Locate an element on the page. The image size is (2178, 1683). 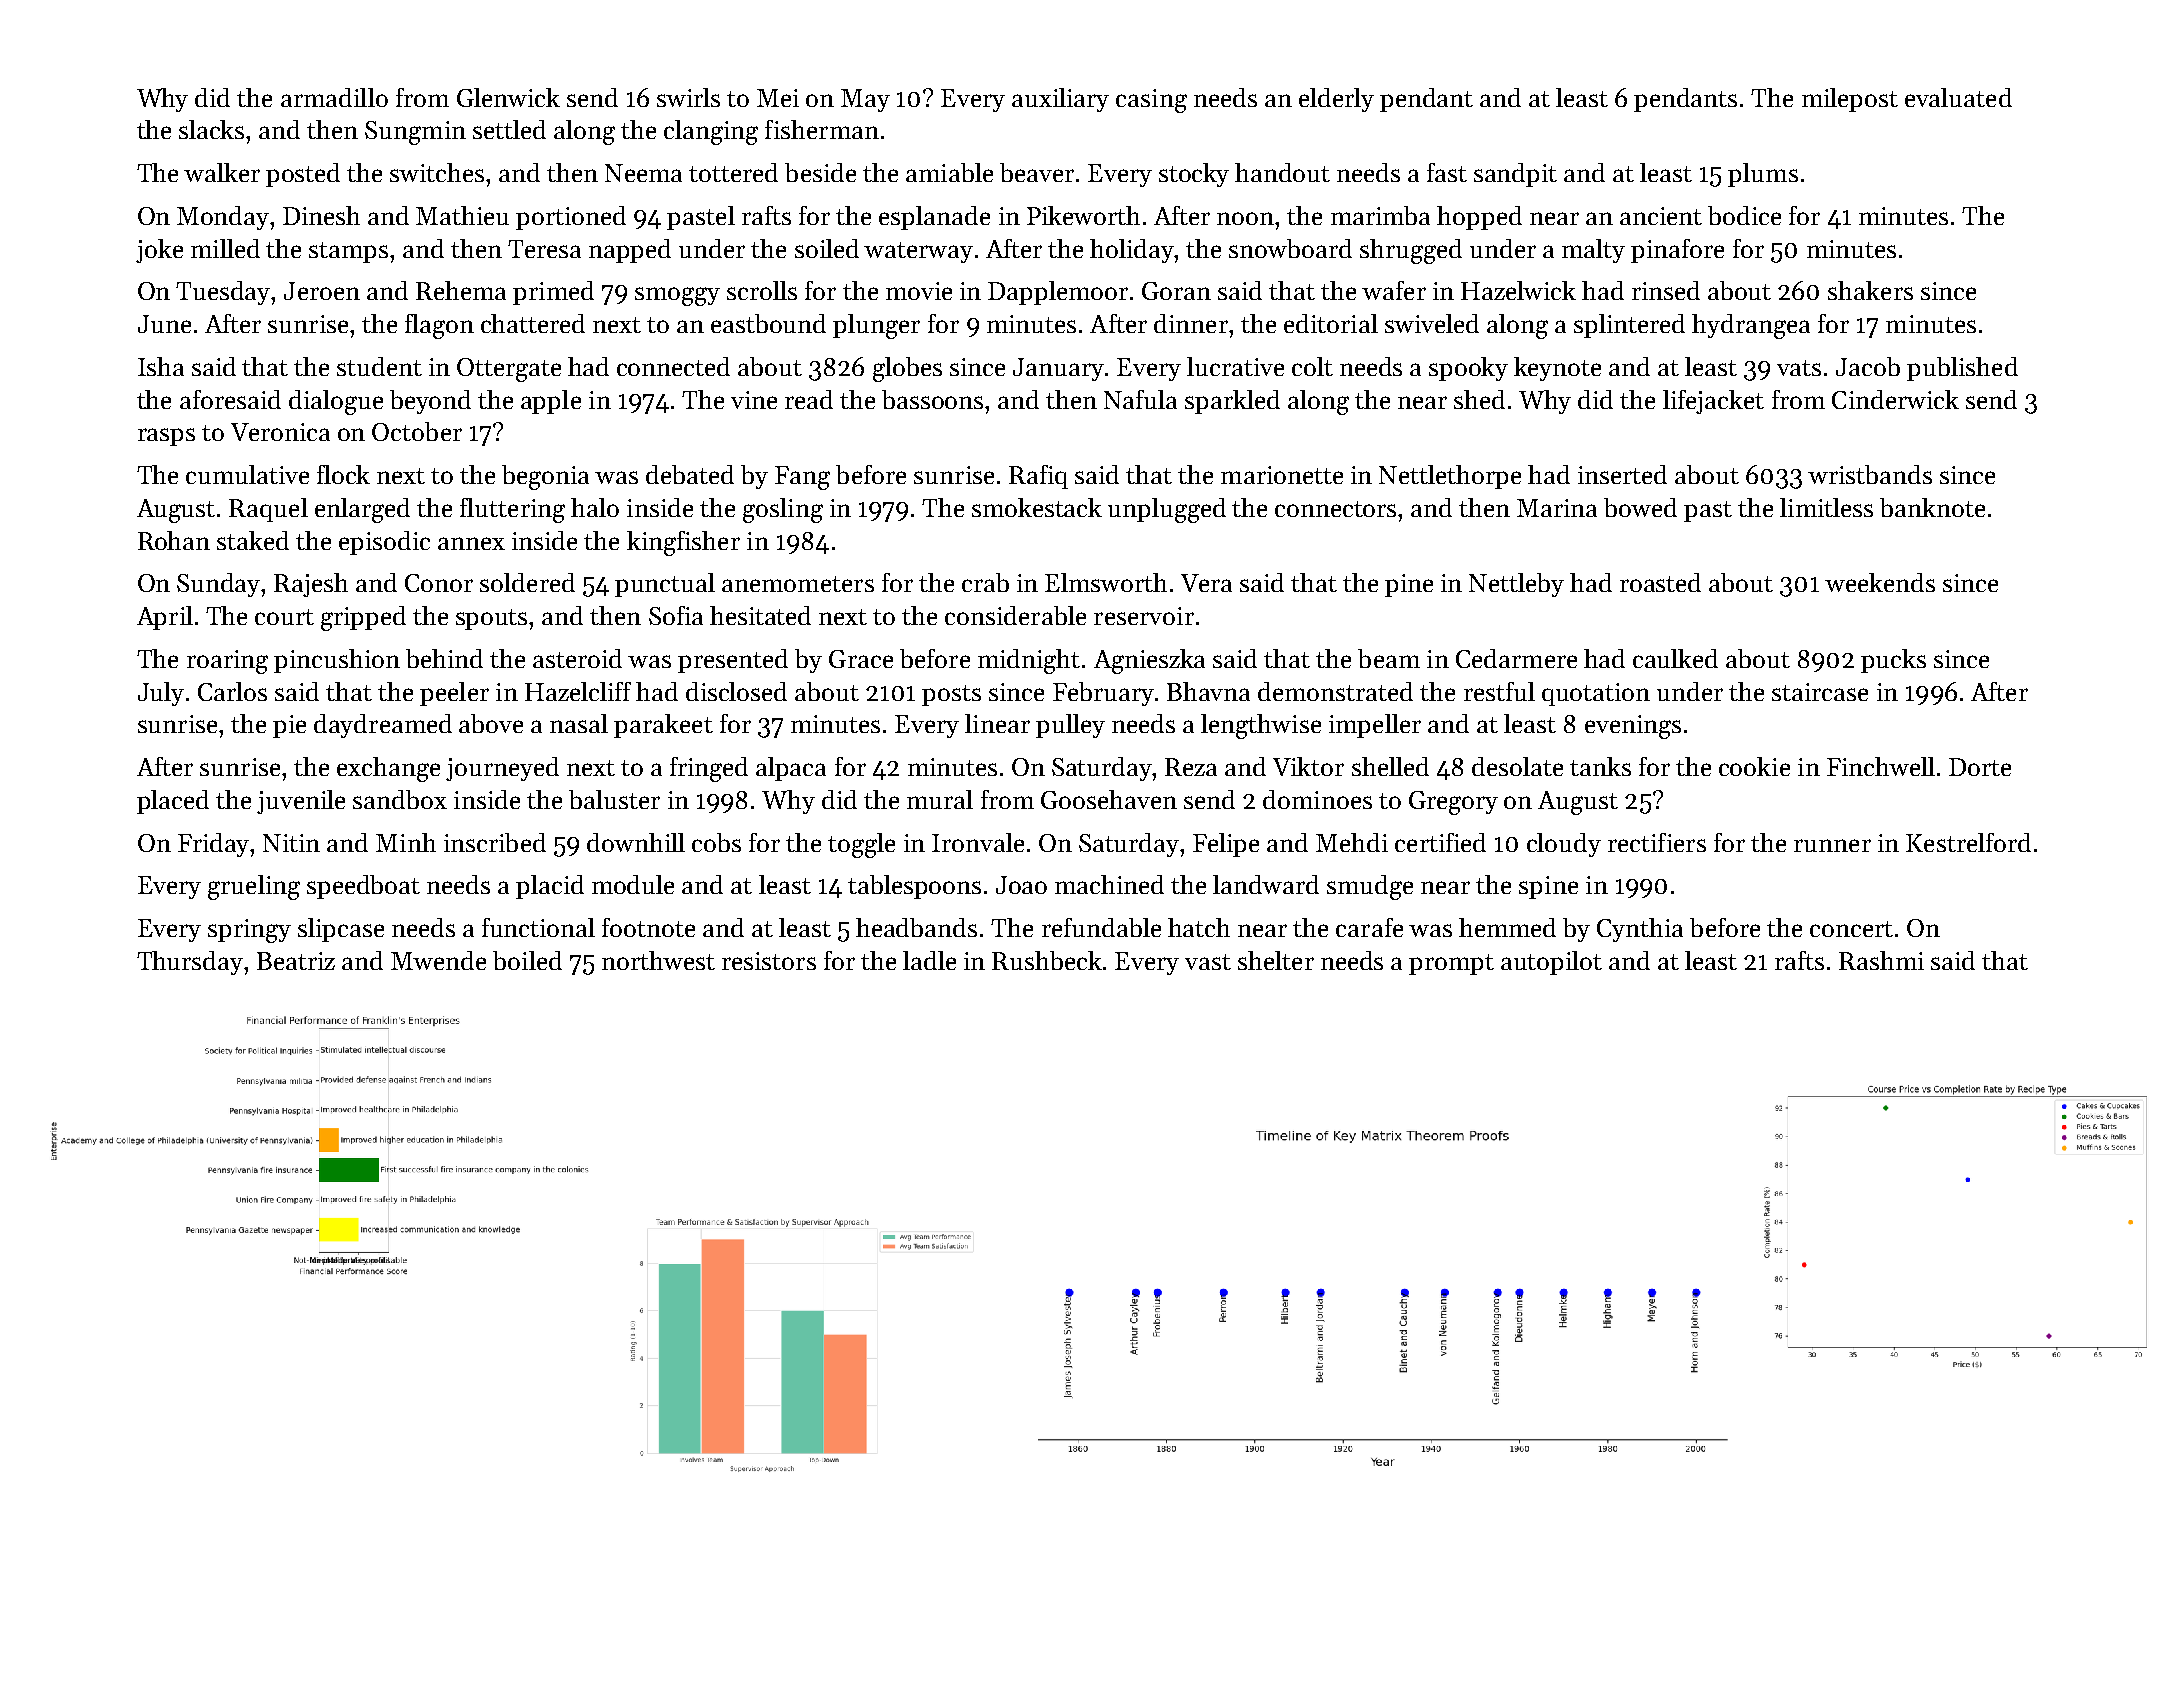
pulley is located at coordinates (1070, 726).
